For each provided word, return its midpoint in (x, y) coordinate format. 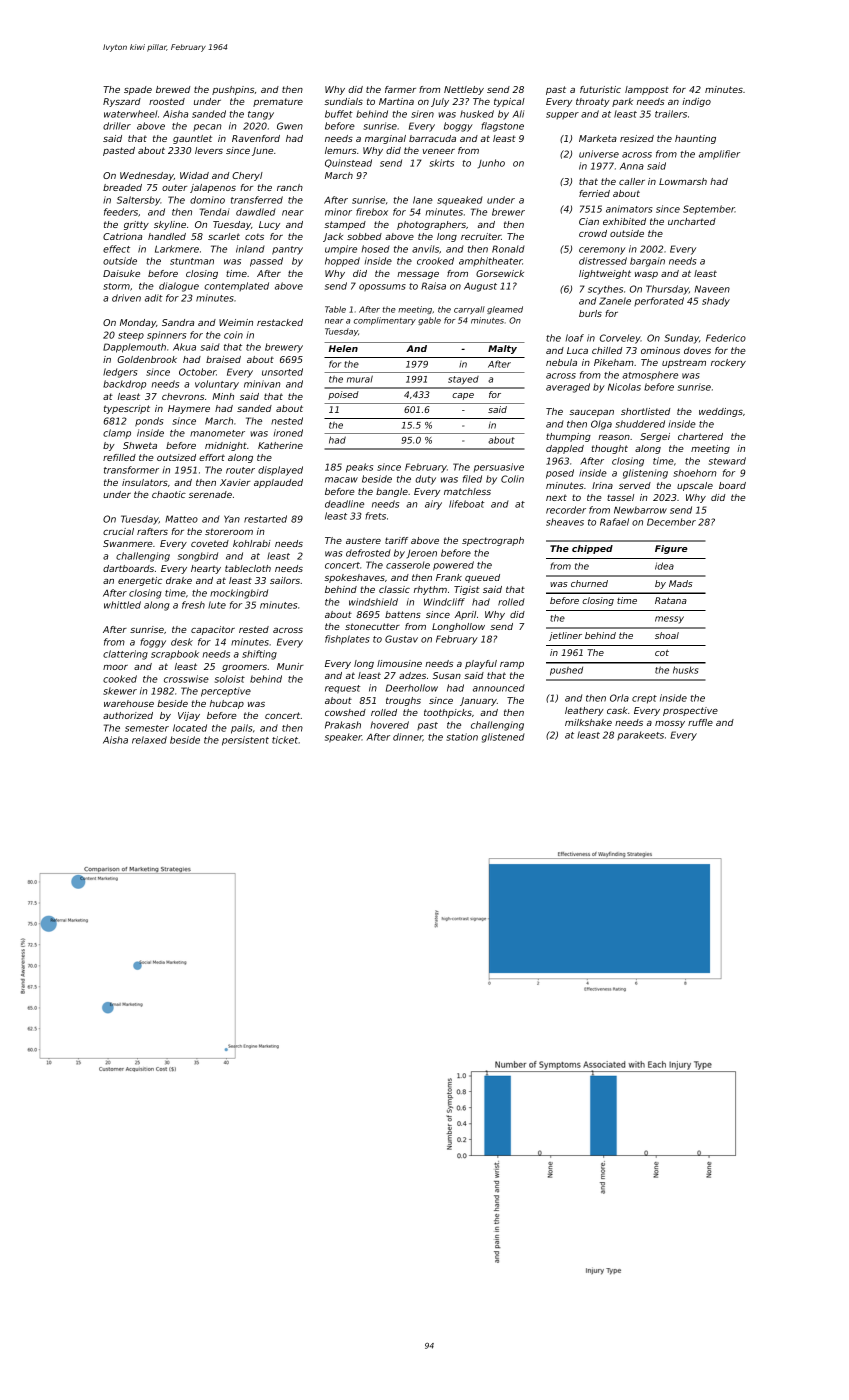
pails (242, 729)
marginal (385, 139)
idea (664, 566)
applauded (278, 483)
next (556, 497)
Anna (632, 166)
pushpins (233, 90)
